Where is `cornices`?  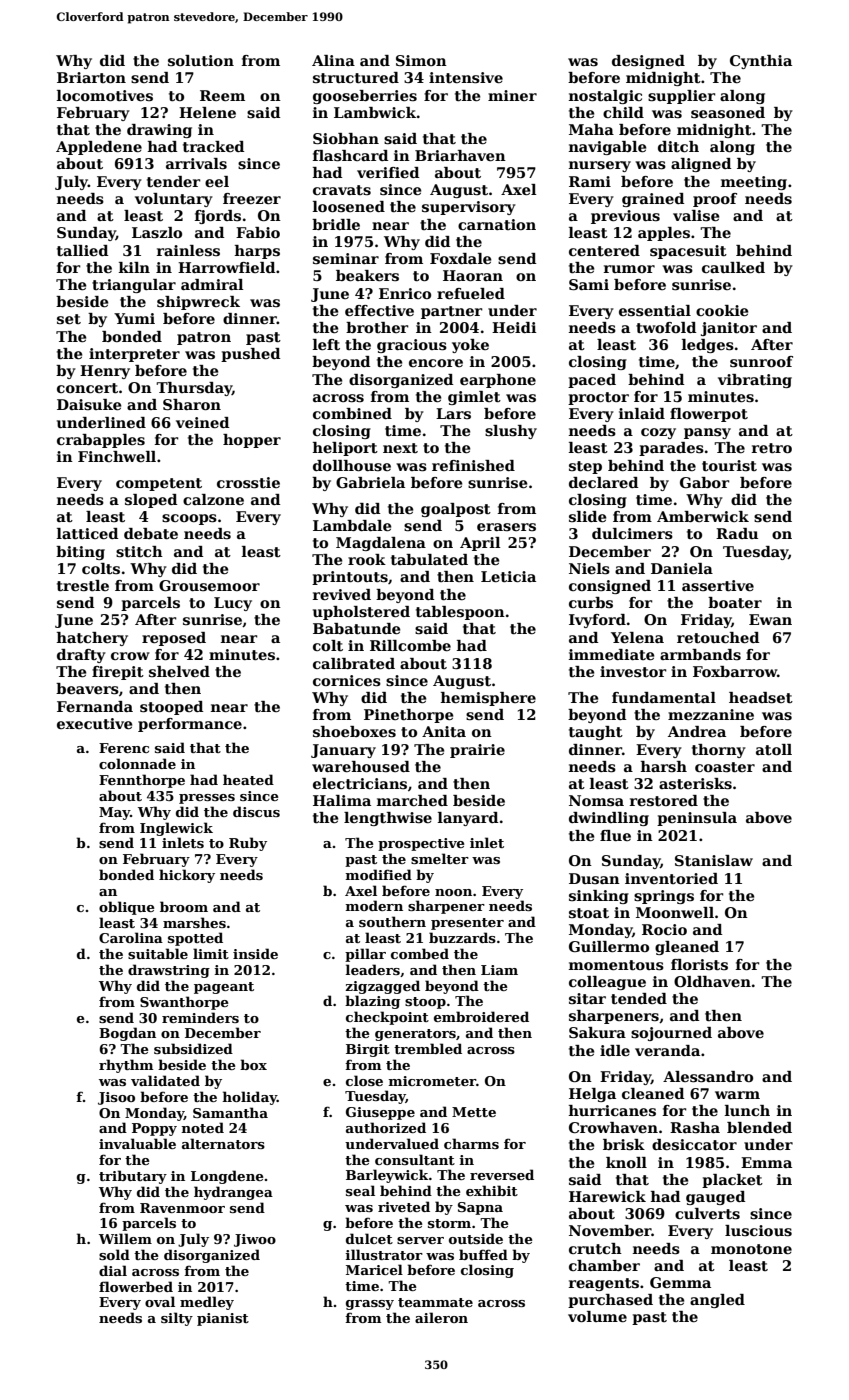 cornices is located at coordinates (347, 681).
